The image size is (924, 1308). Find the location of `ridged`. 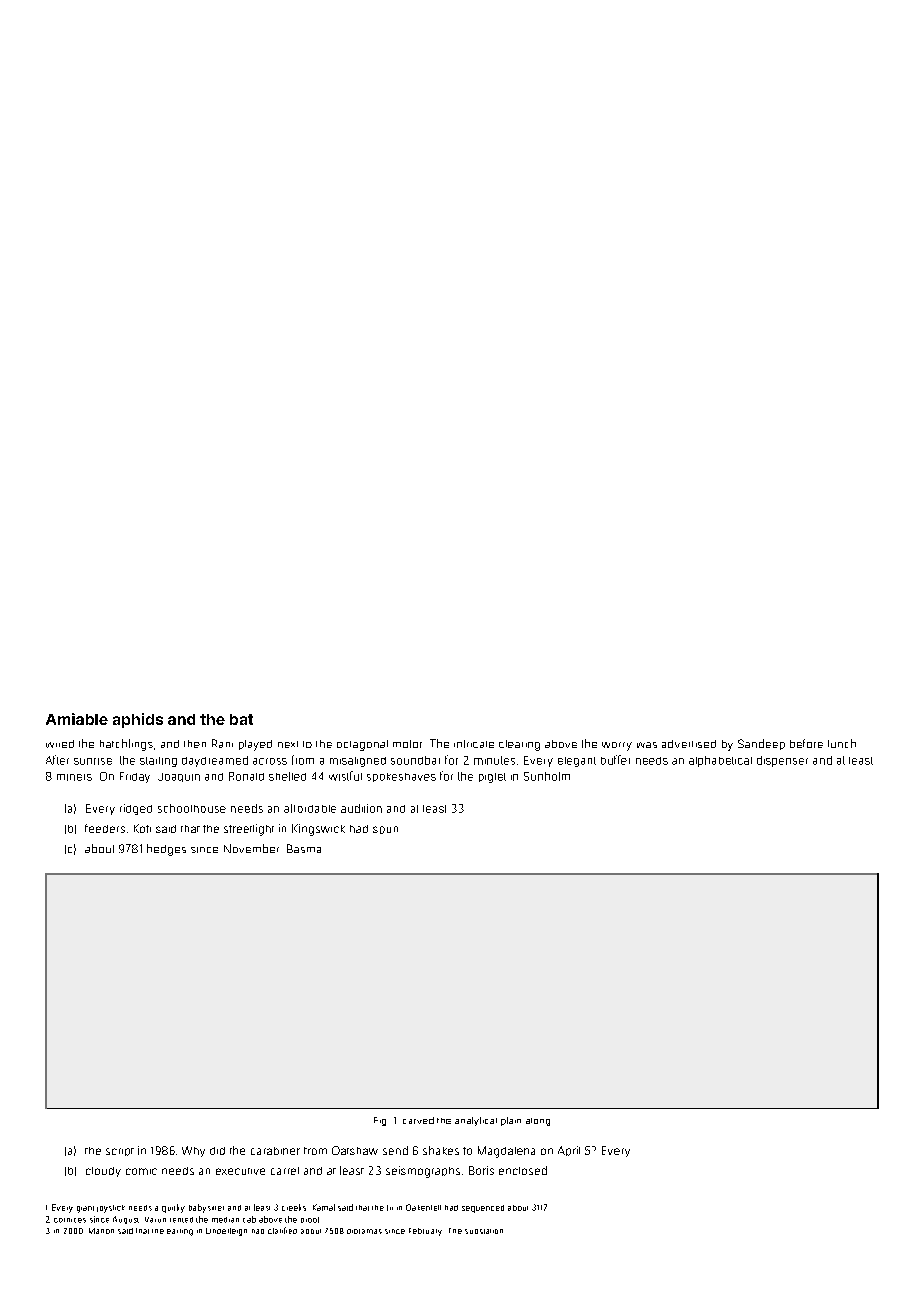

ridged is located at coordinates (136, 809).
